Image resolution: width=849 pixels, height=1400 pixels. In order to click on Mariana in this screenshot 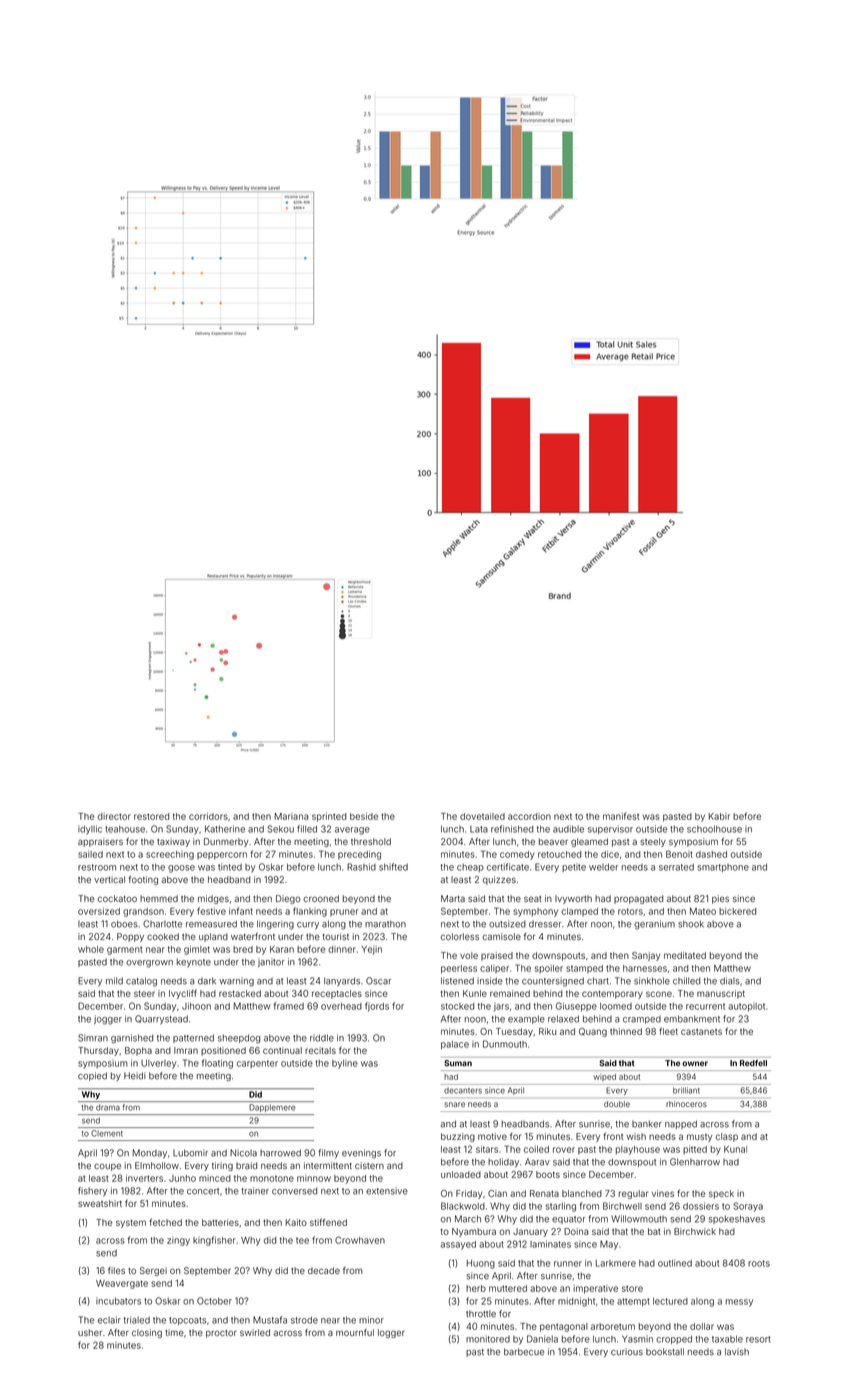, I will do `click(291, 816)`.
